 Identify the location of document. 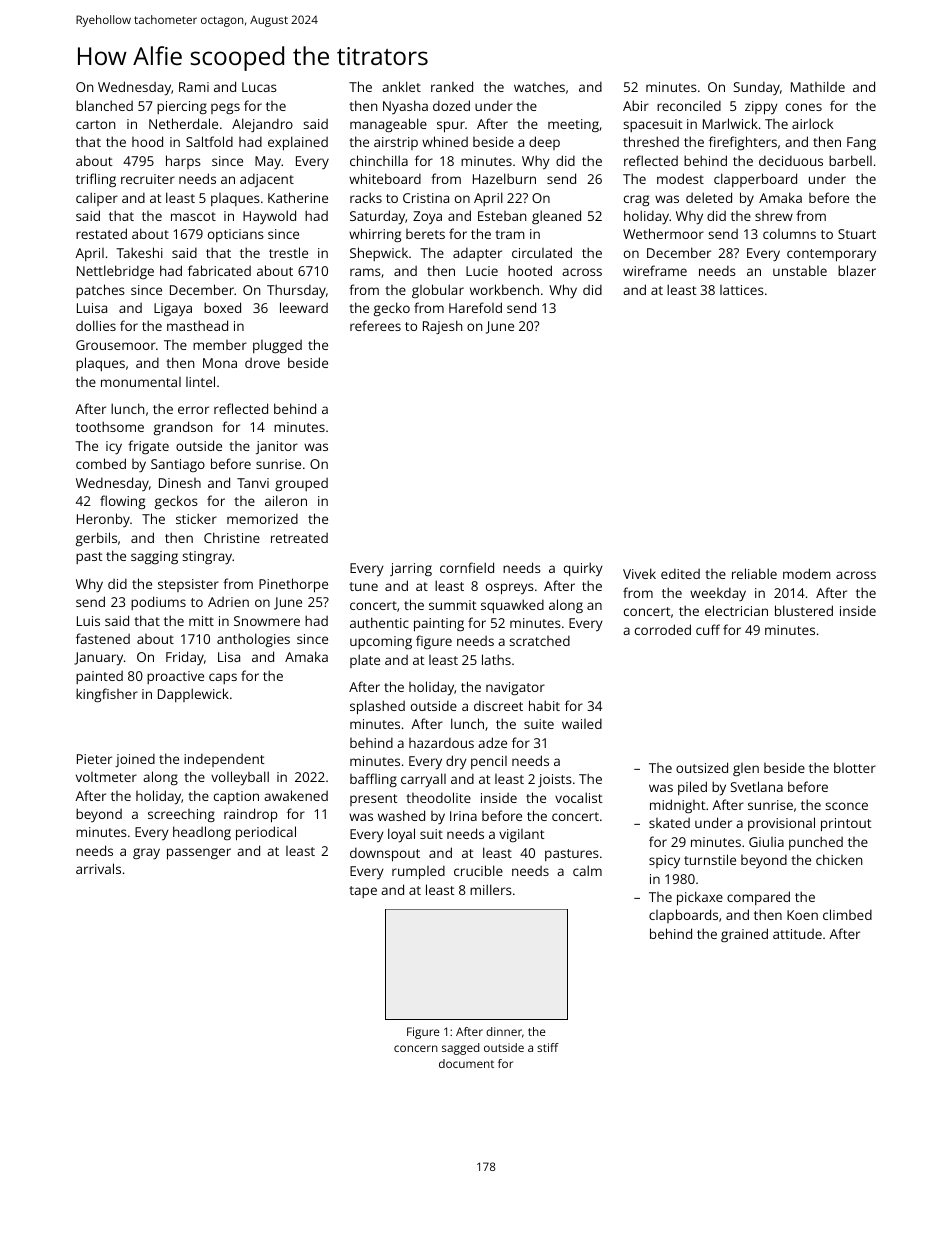
(466, 1063).
